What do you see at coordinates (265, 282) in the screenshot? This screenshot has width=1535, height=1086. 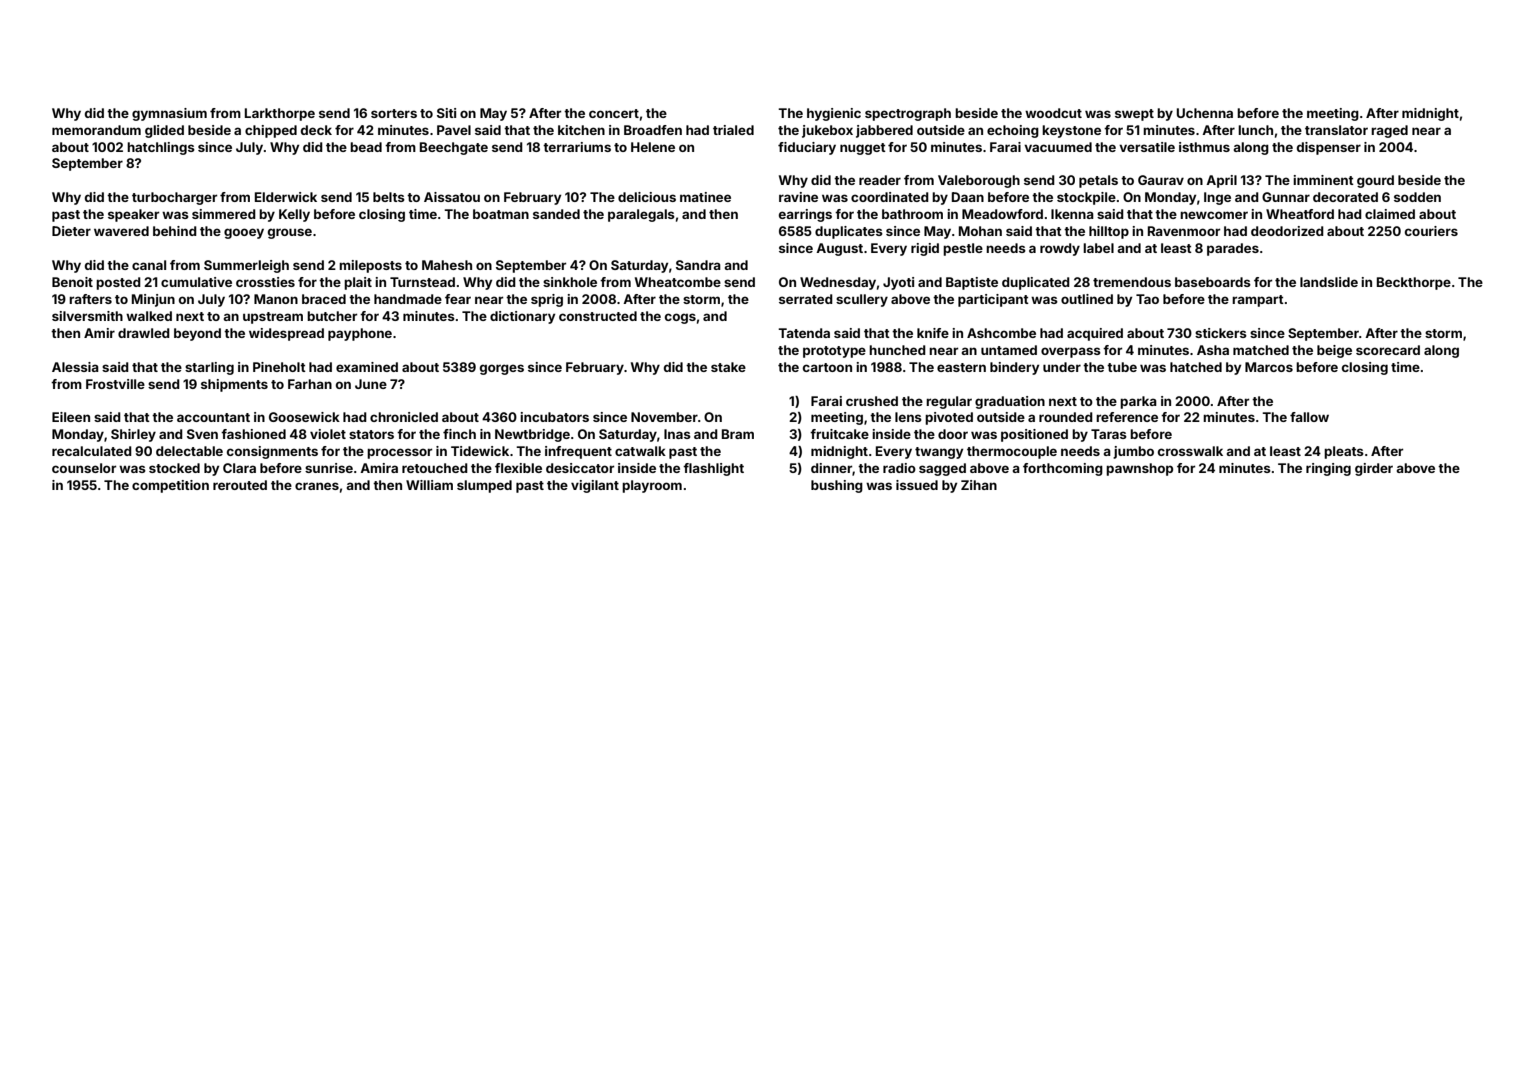 I see `crossties` at bounding box center [265, 282].
